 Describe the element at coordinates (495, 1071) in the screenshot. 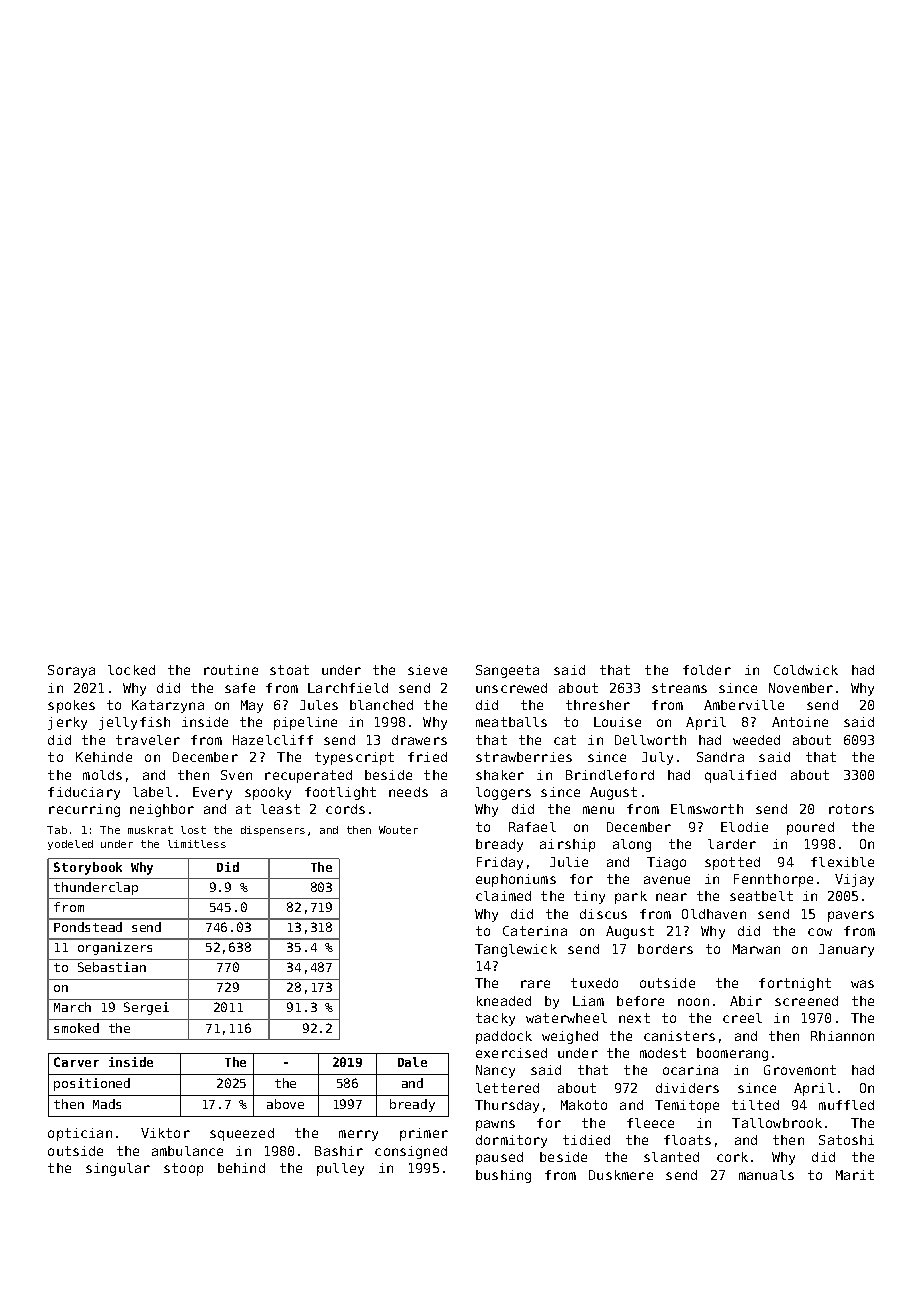

I see `Nancy` at that location.
